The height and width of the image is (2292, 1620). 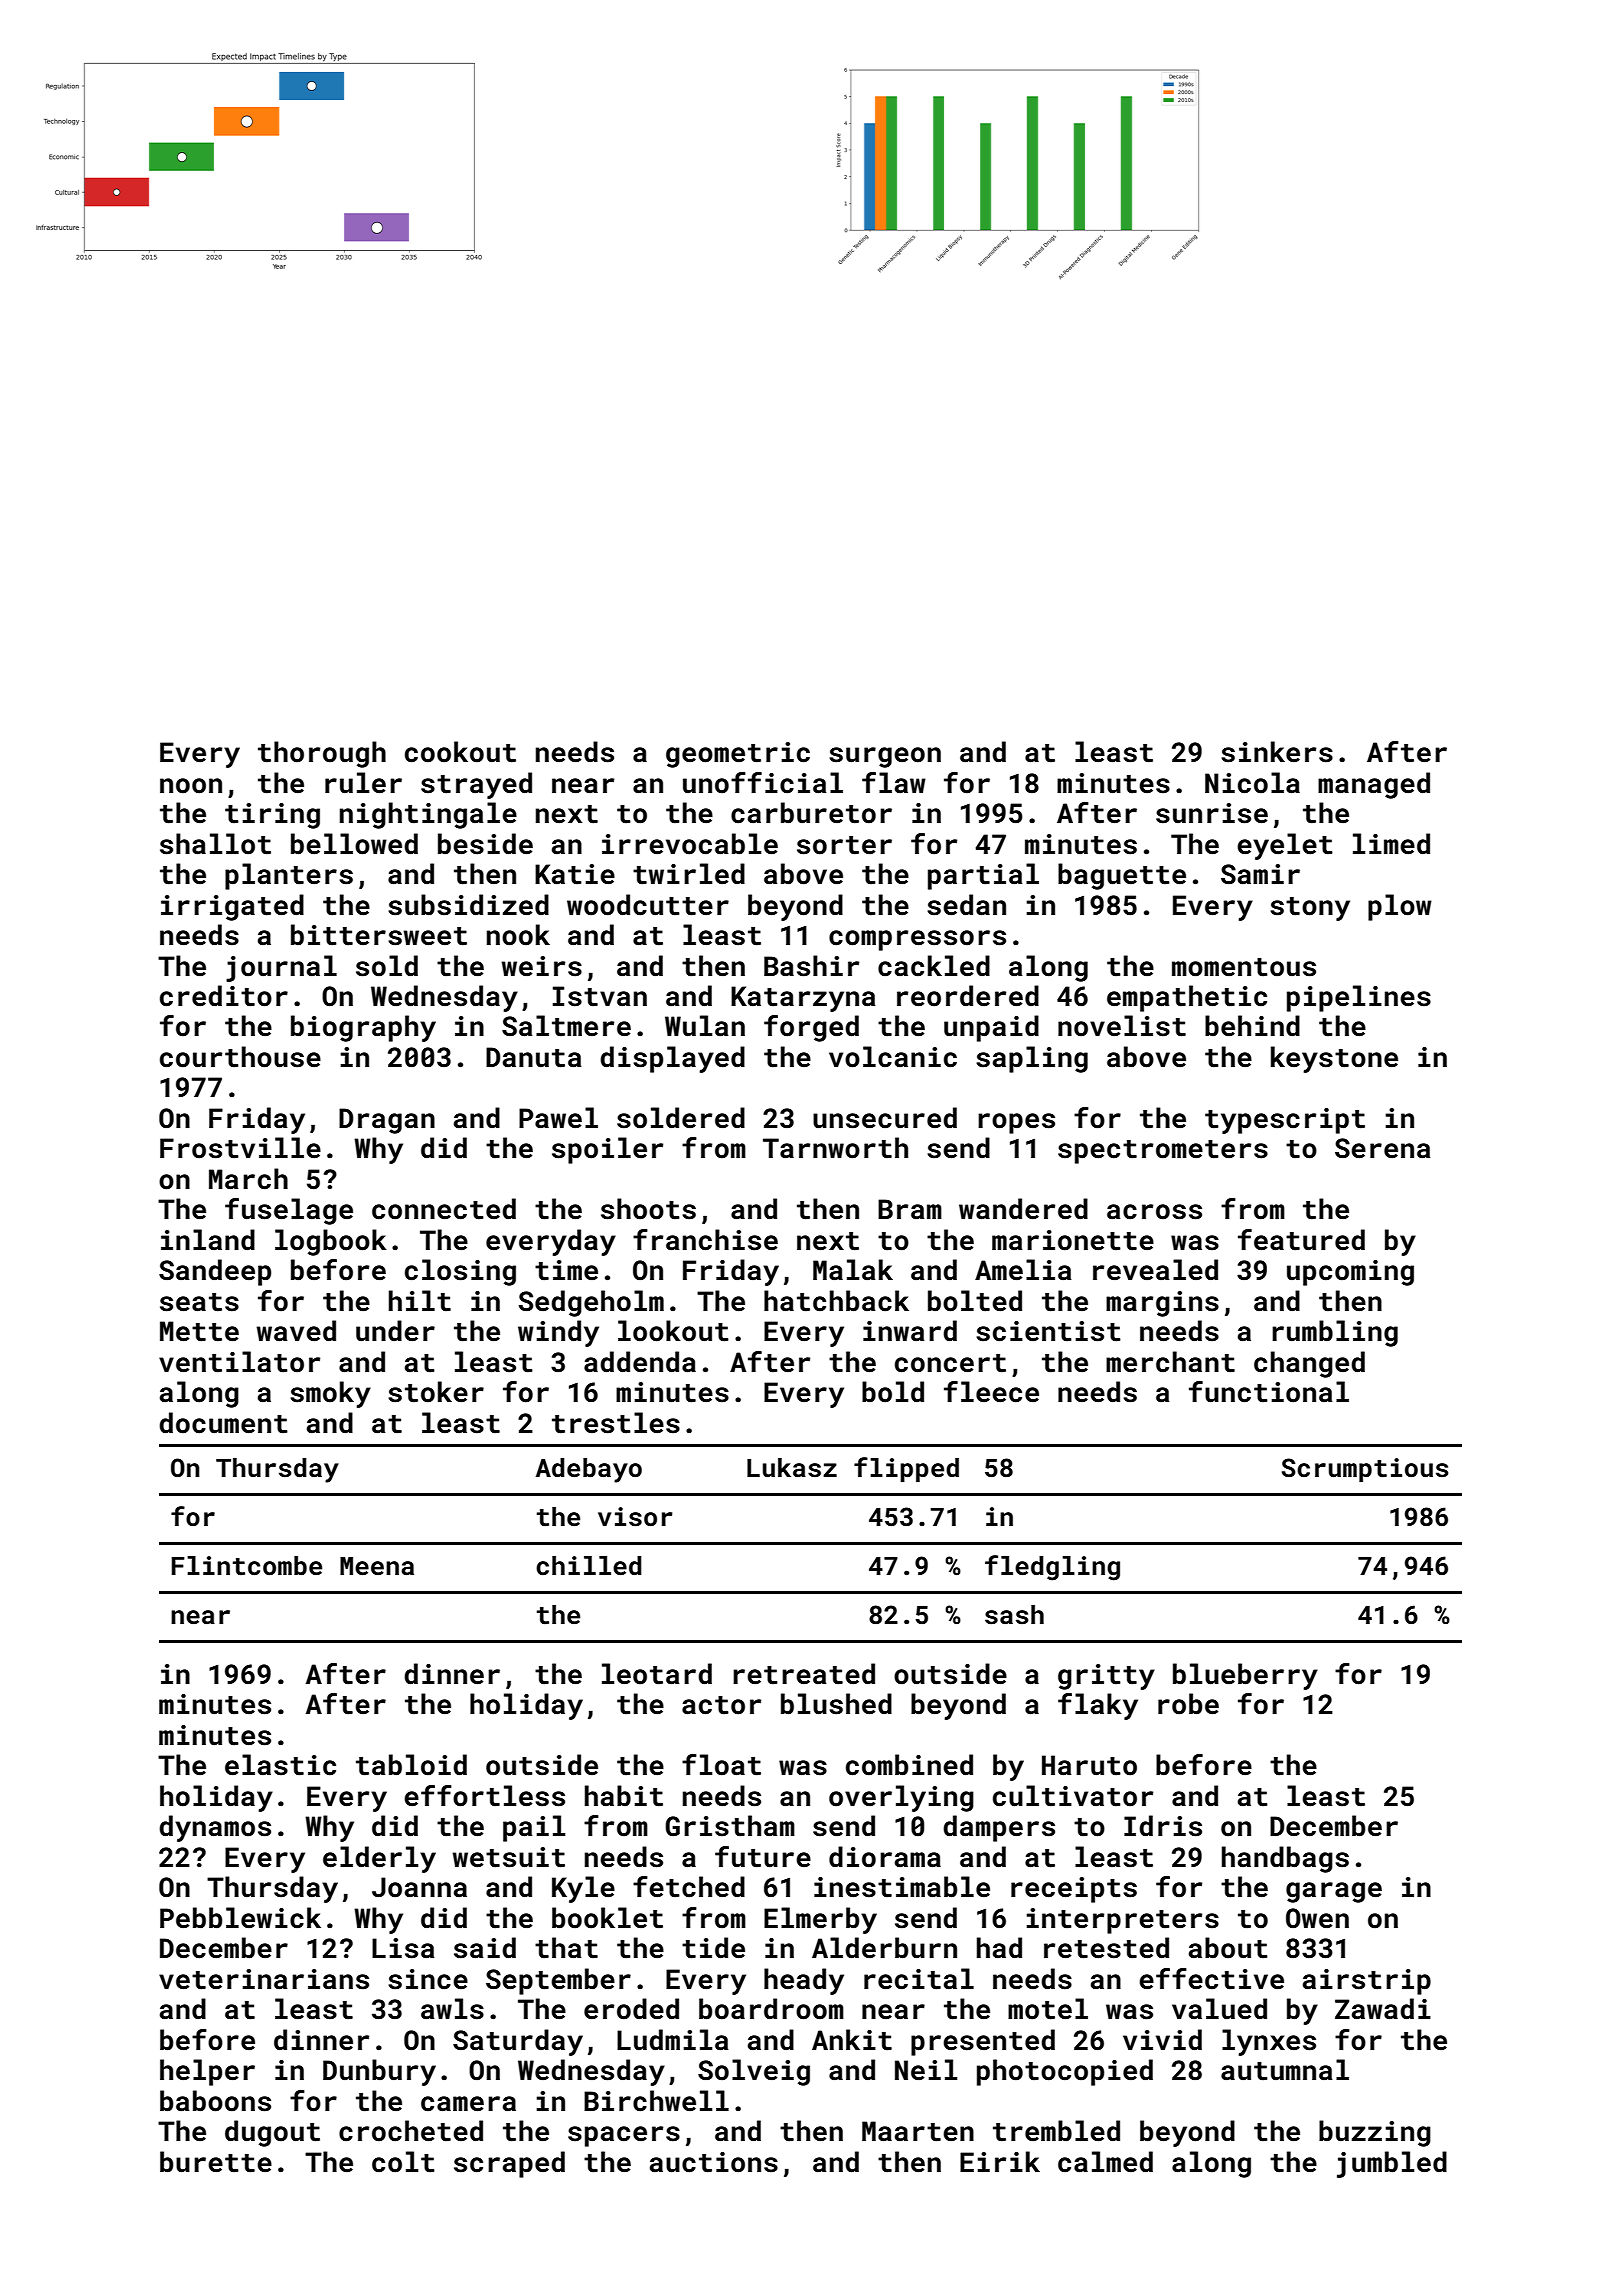 I want to click on strayed, so click(x=476, y=785).
